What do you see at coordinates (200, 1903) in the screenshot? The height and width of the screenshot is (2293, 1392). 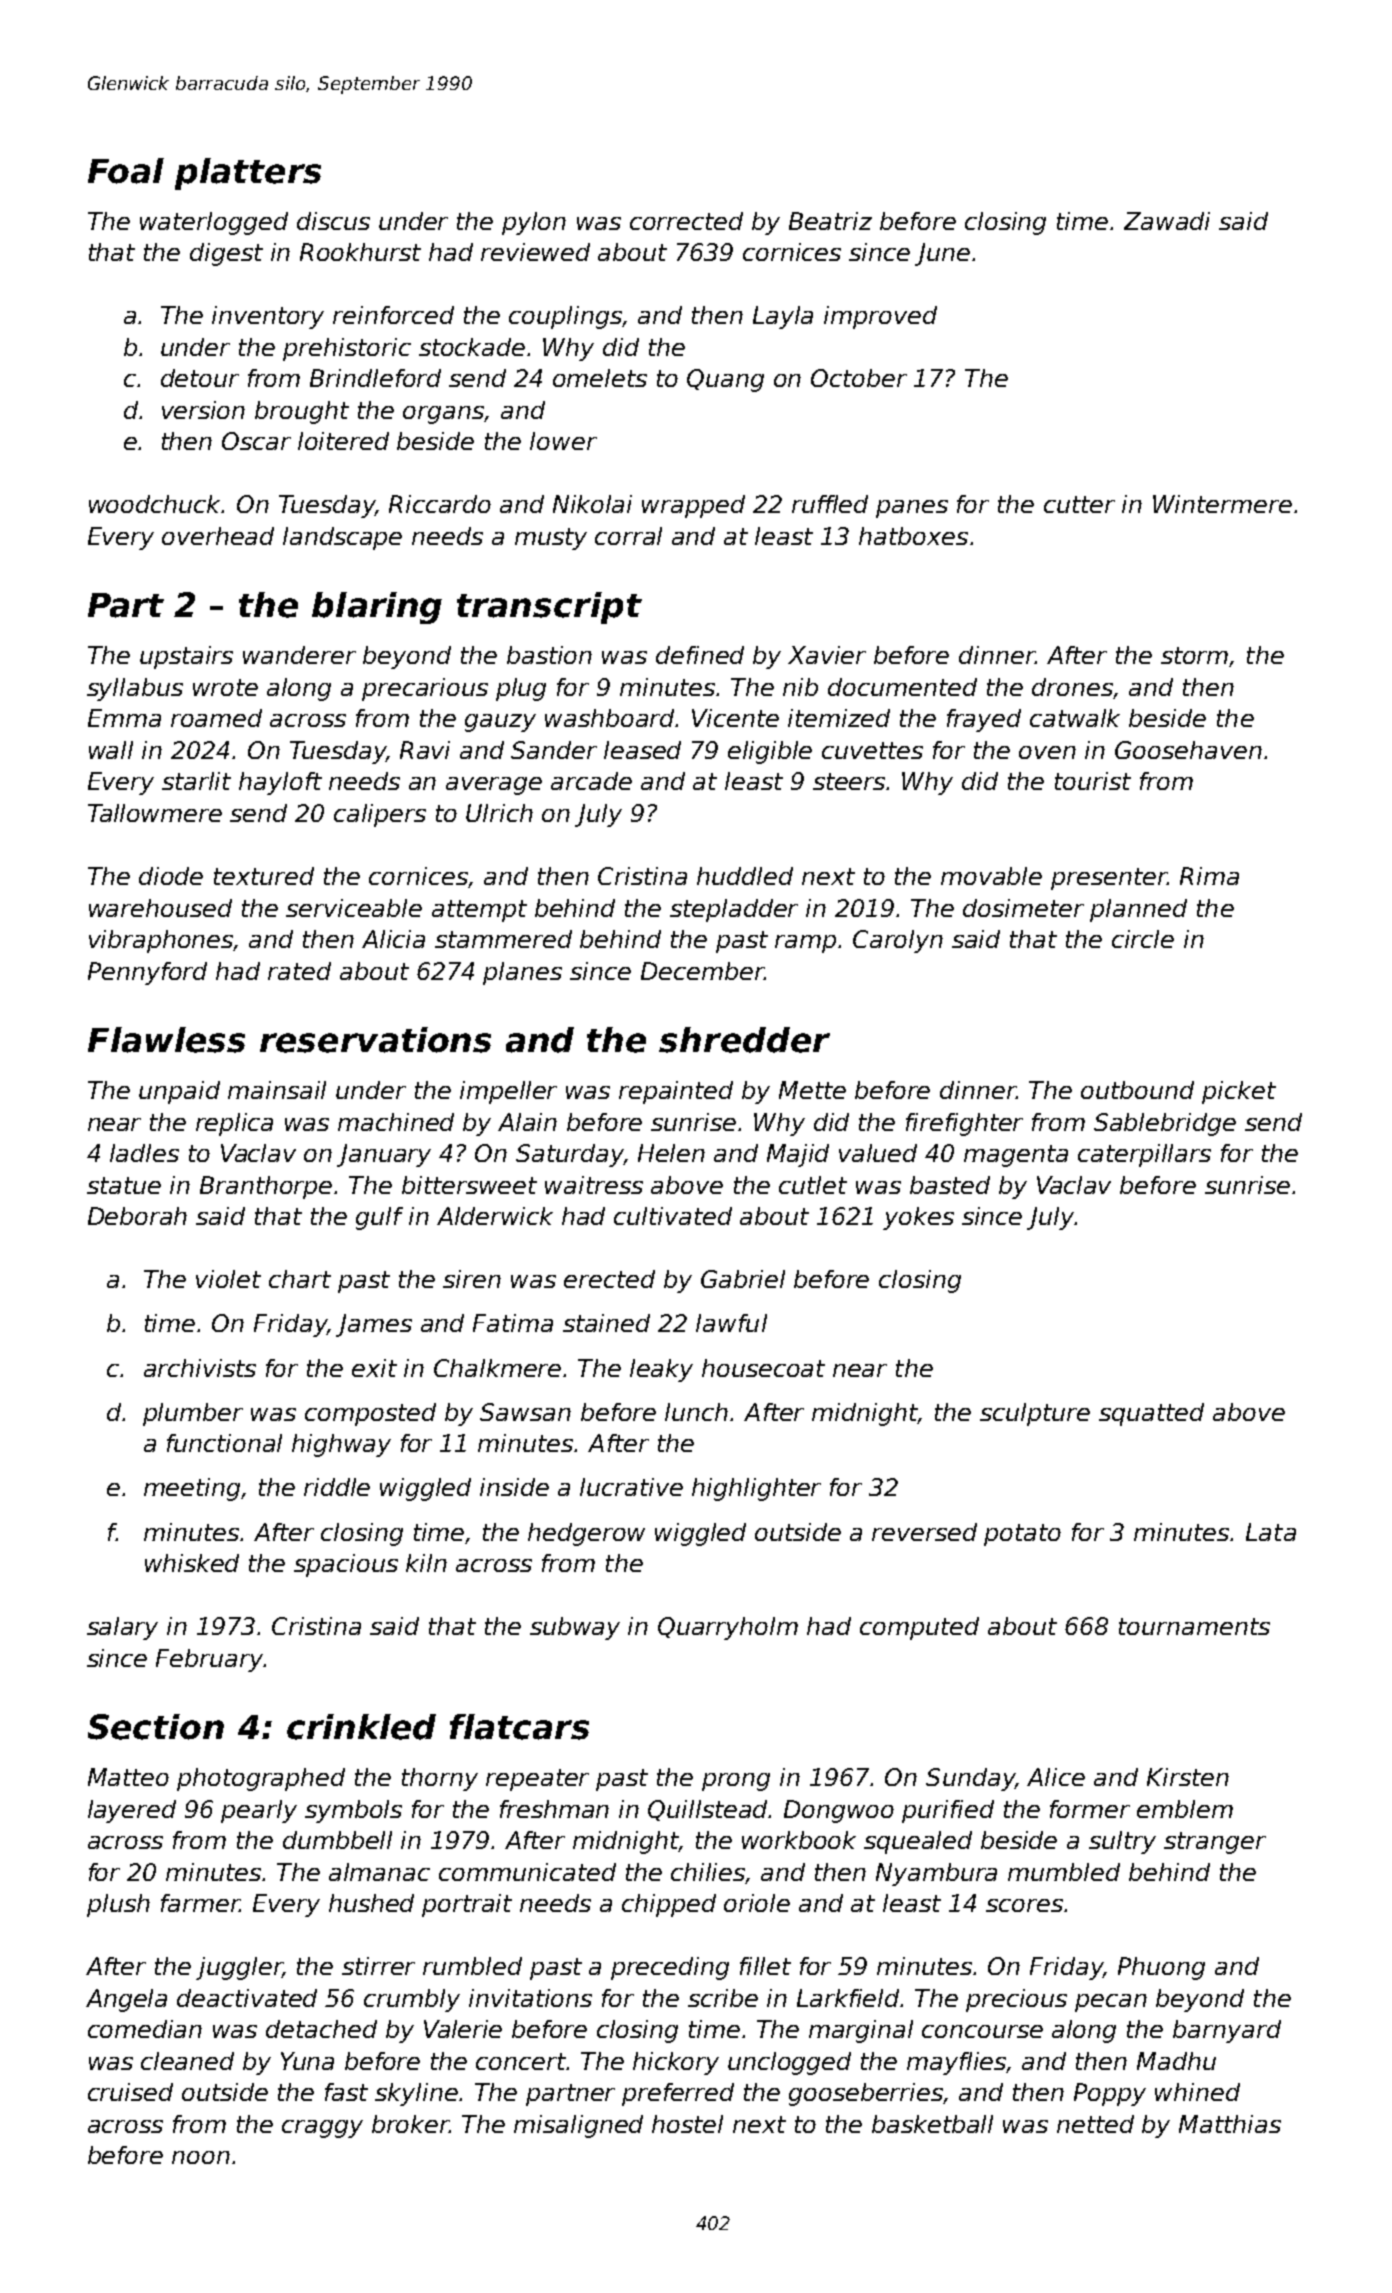 I see `farmer` at bounding box center [200, 1903].
